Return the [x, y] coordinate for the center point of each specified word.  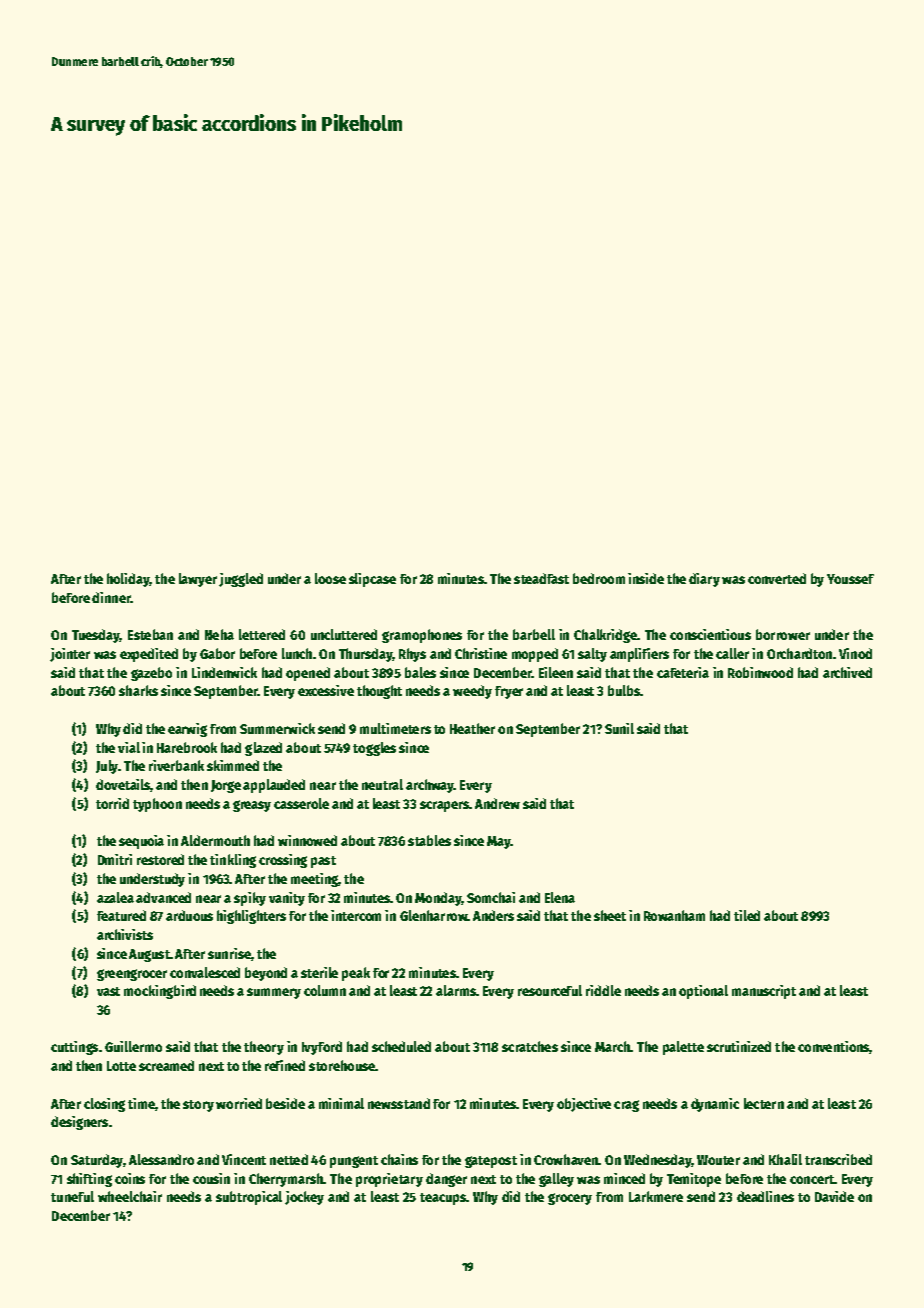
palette [683, 1048]
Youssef [850, 579]
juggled [241, 580]
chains [399, 1159]
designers [79, 1123]
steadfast [541, 578]
